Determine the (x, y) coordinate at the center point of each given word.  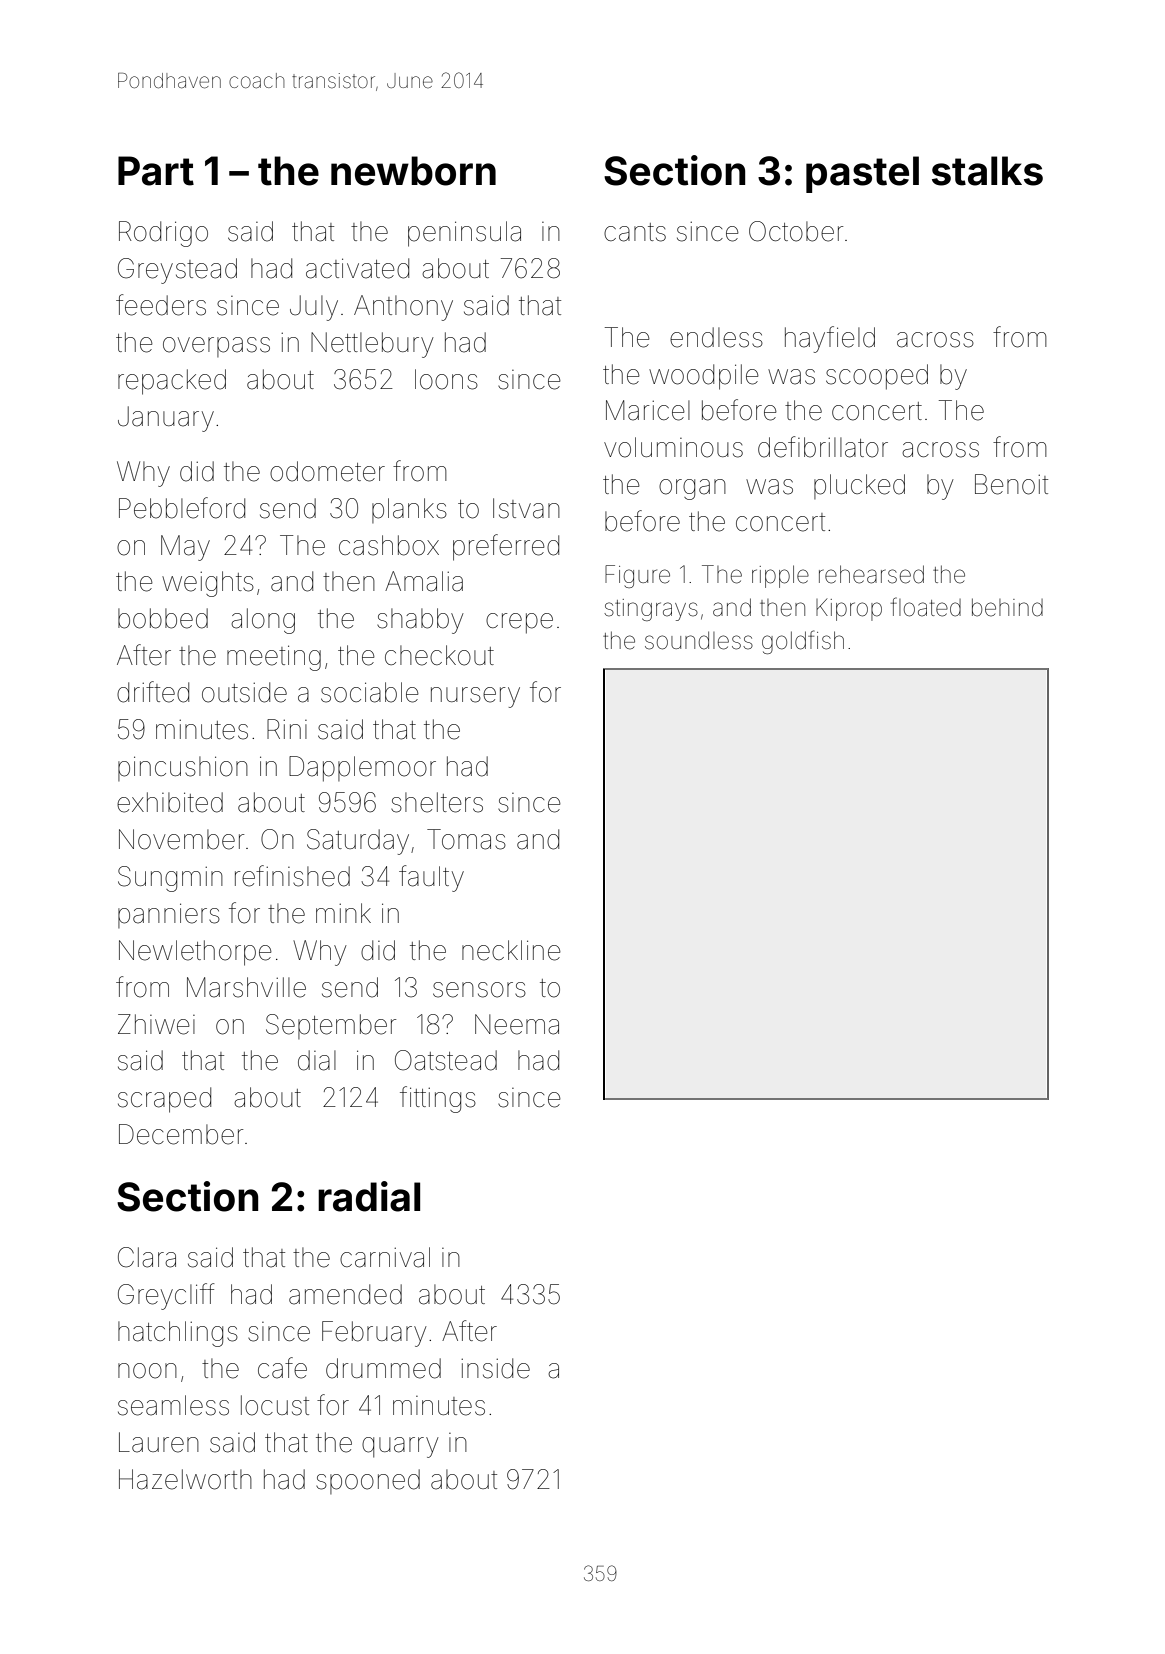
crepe (519, 623)
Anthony (403, 308)
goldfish (803, 642)
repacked (172, 382)
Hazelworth (185, 1479)
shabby (420, 621)
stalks (987, 171)
